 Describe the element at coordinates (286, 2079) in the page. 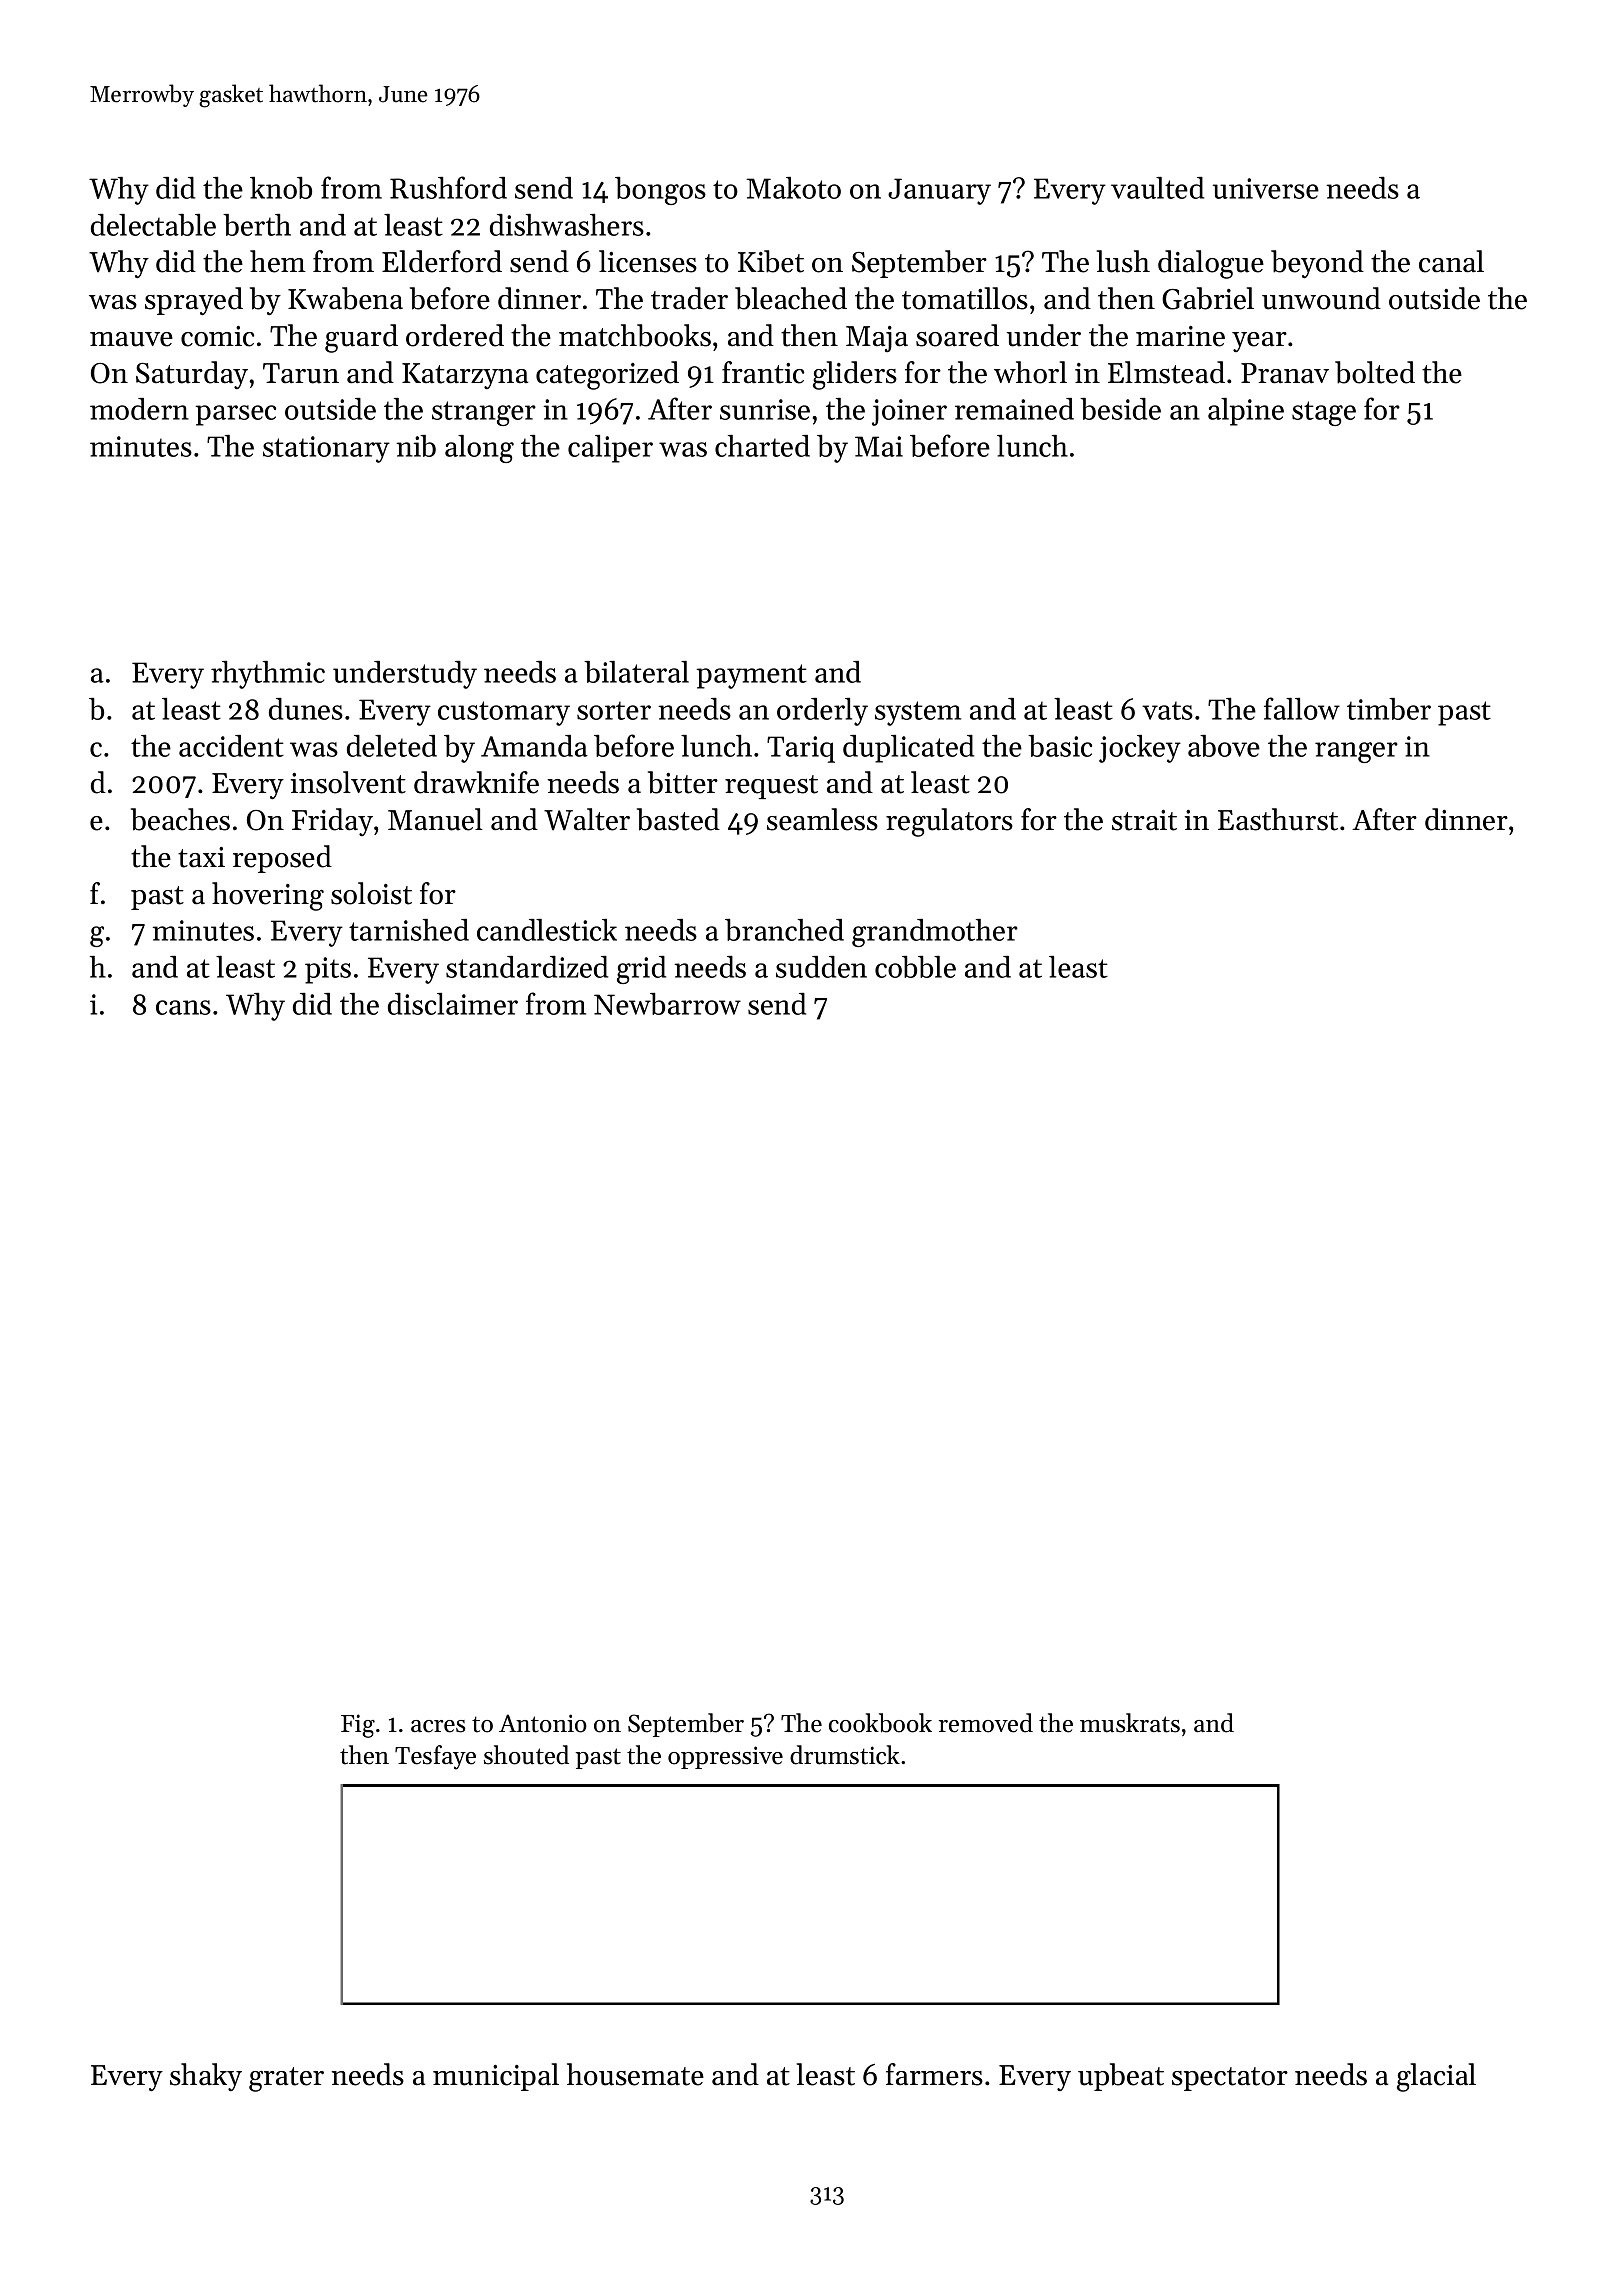

I see `grater` at that location.
